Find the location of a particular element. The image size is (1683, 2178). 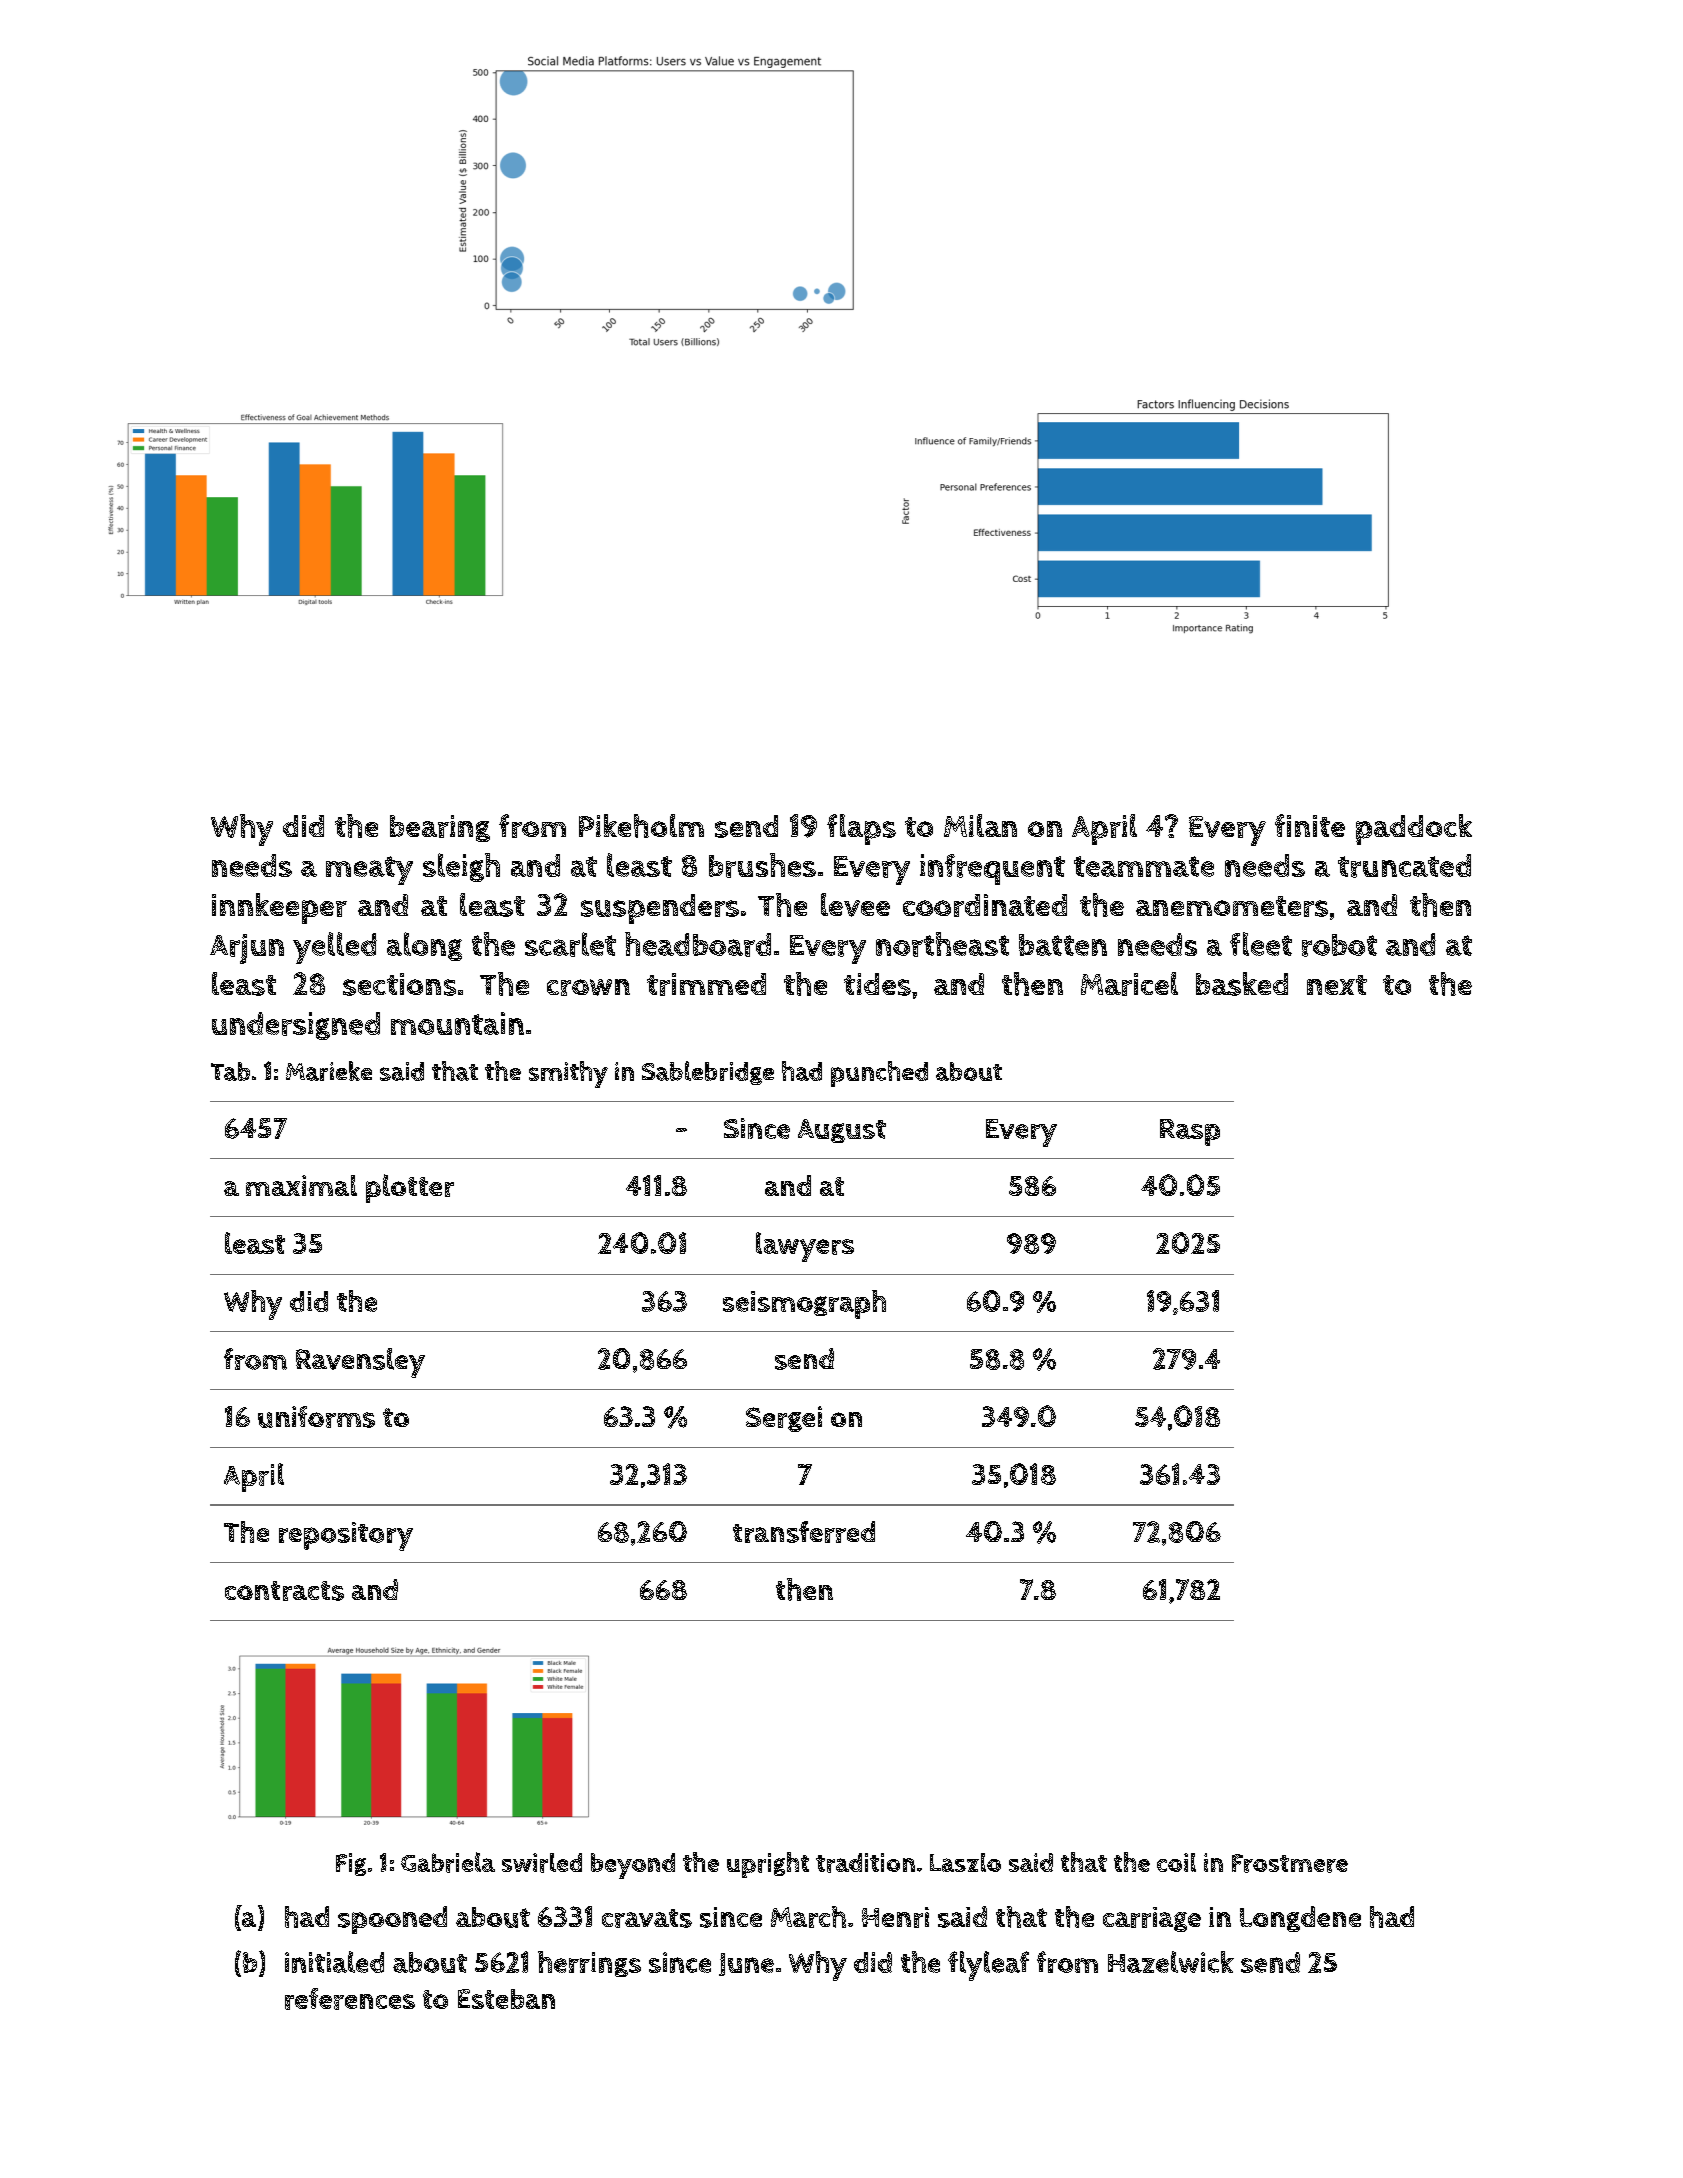

smithy is located at coordinates (568, 1074).
